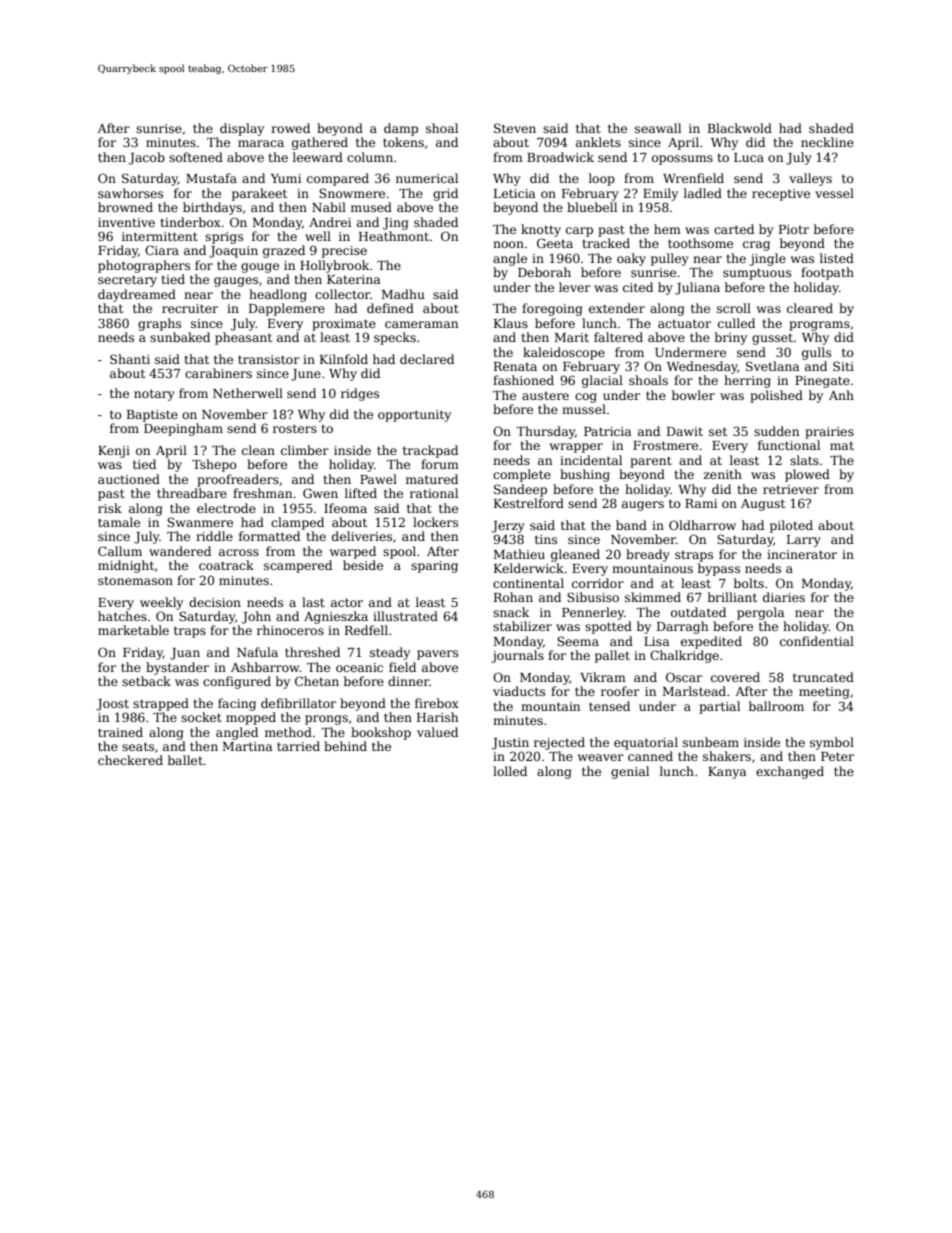  Describe the element at coordinates (192, 493) in the screenshot. I see `threadbare` at that location.
